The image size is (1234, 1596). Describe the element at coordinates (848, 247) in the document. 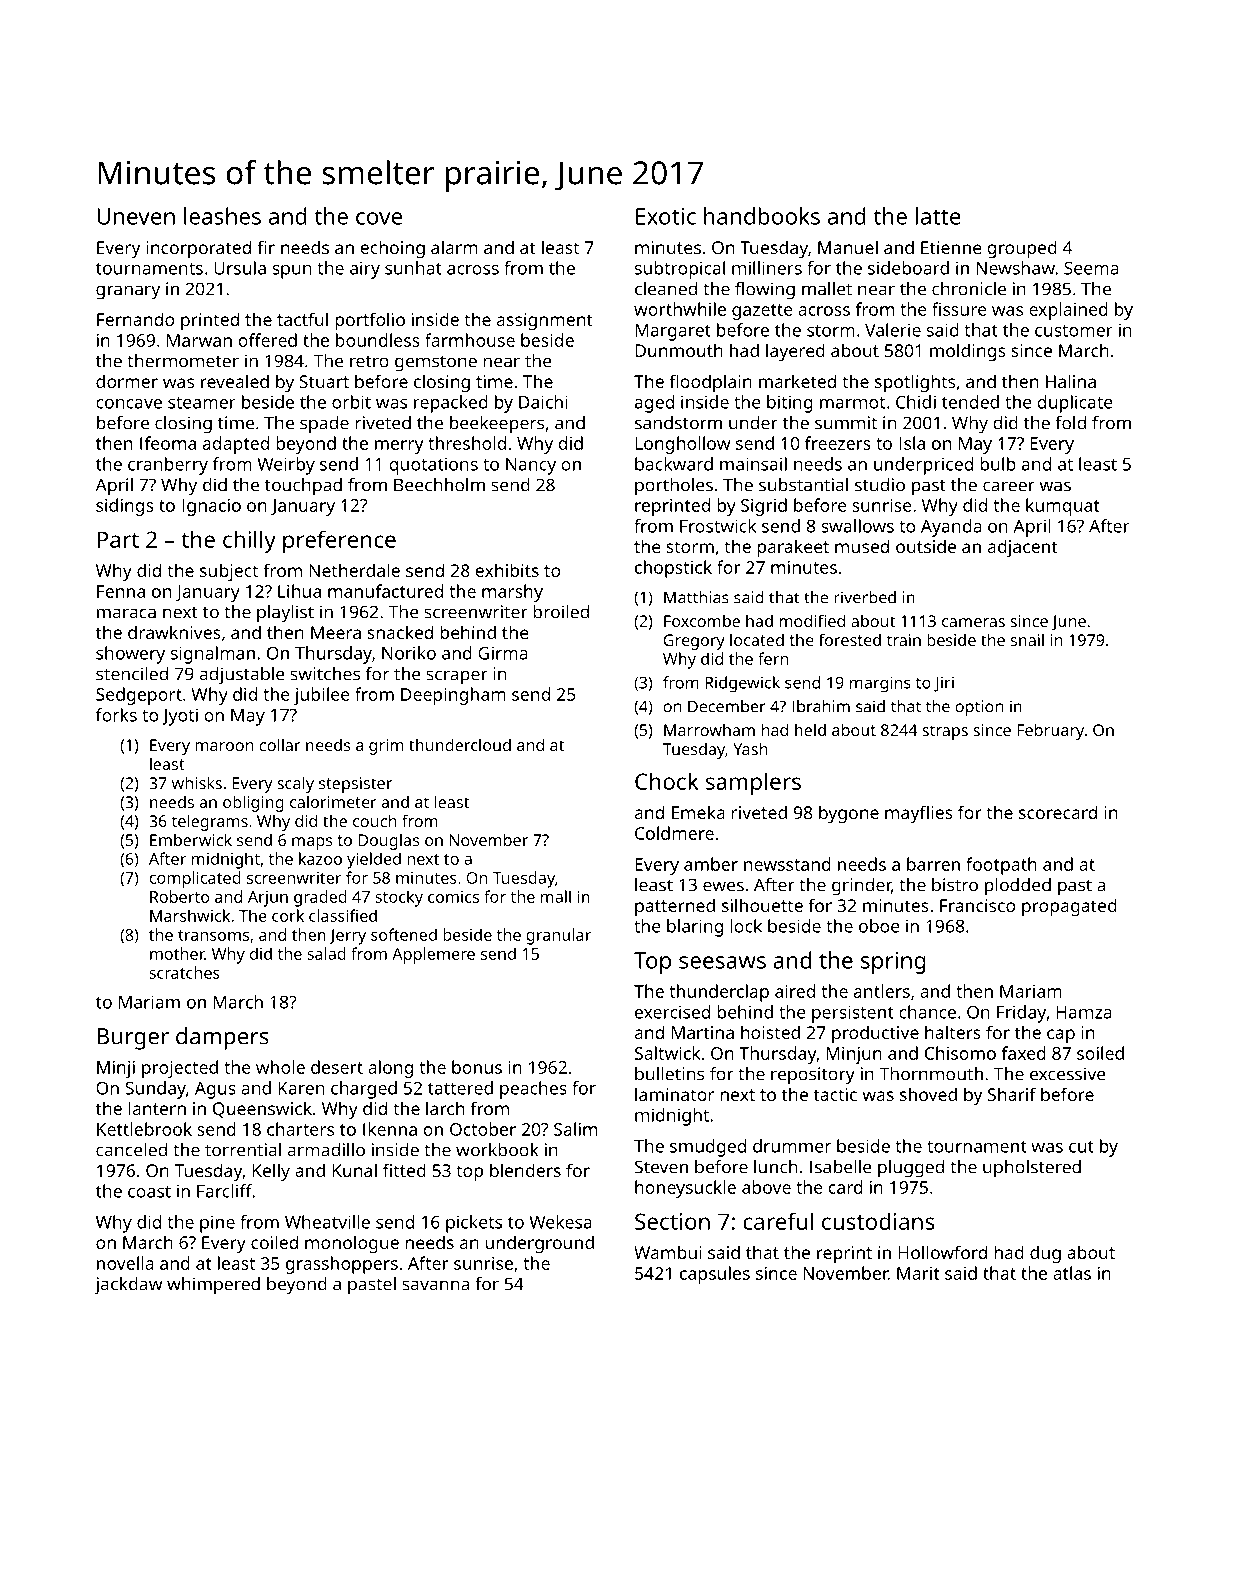

I see `Manuel` at that location.
